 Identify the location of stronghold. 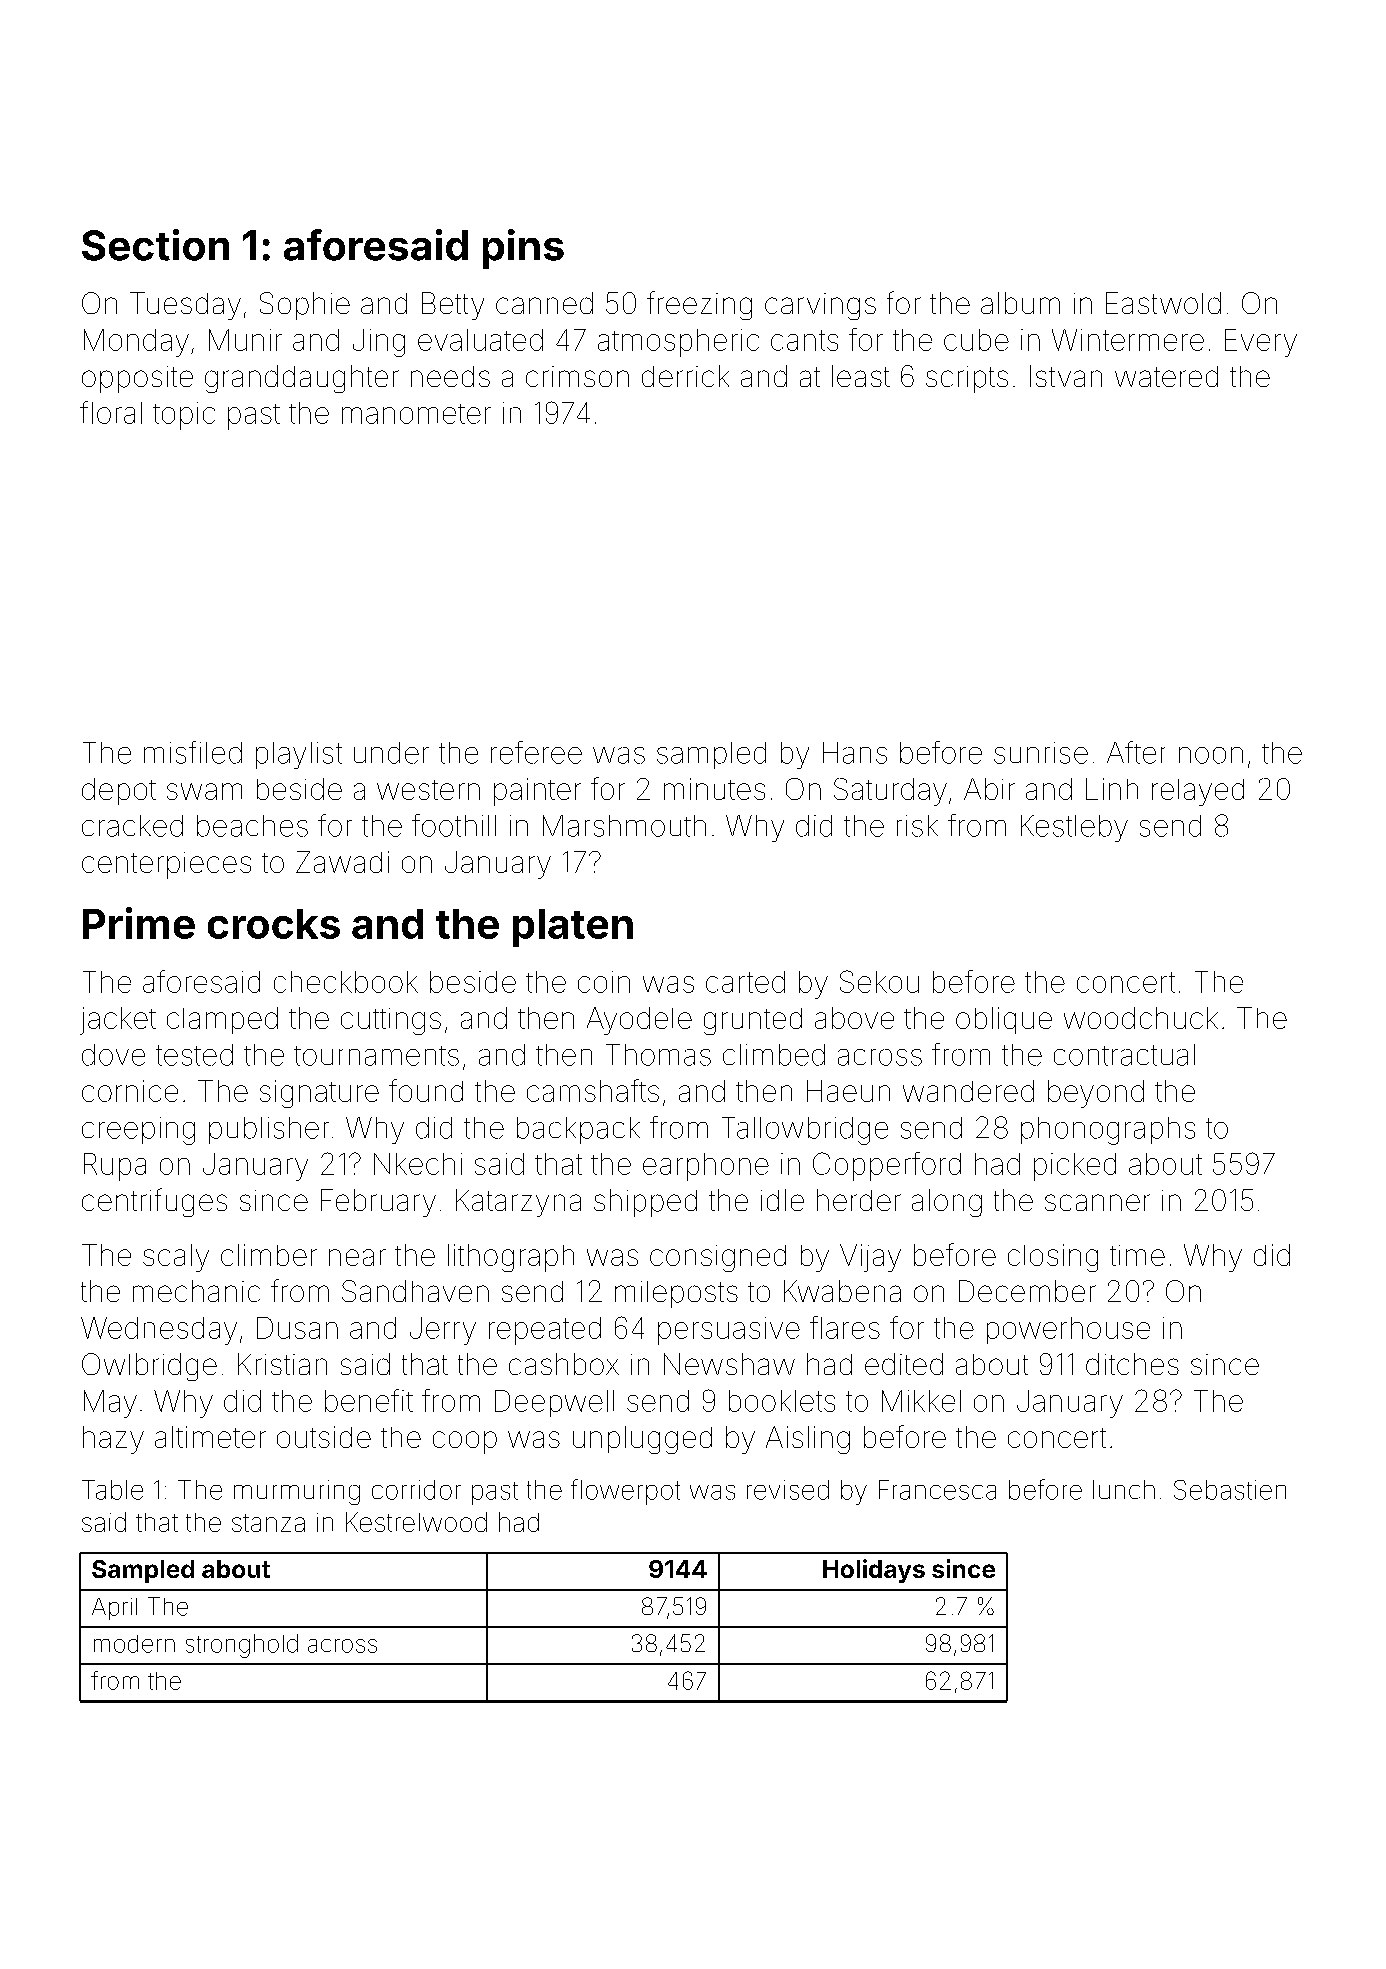
(242, 1646).
